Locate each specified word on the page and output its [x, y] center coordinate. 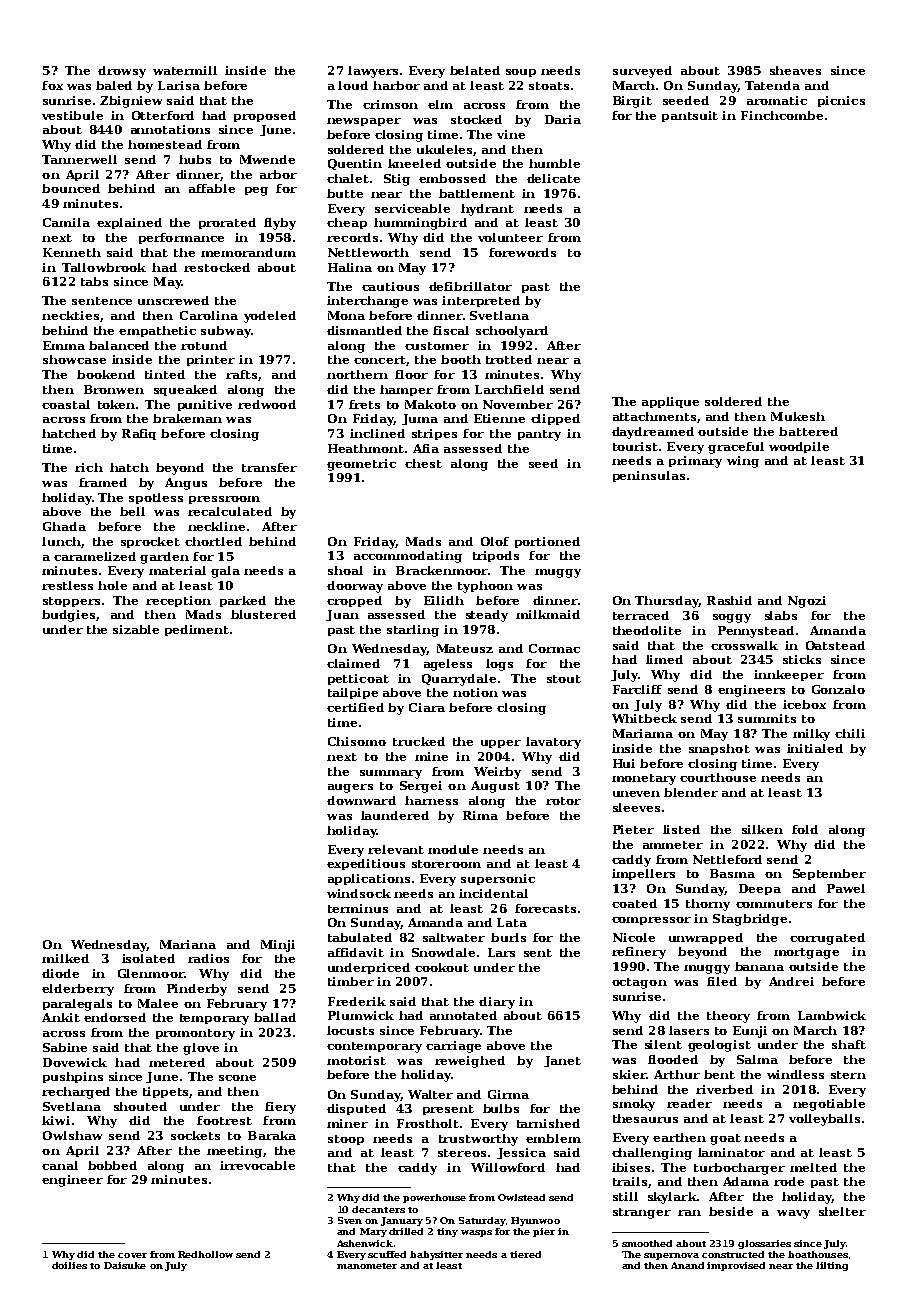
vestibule [72, 115]
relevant [396, 849]
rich [89, 467]
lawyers [373, 72]
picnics [841, 101]
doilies [69, 1265]
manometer [367, 1266]
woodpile [799, 447]
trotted [509, 359]
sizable [136, 629]
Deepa [760, 889]
